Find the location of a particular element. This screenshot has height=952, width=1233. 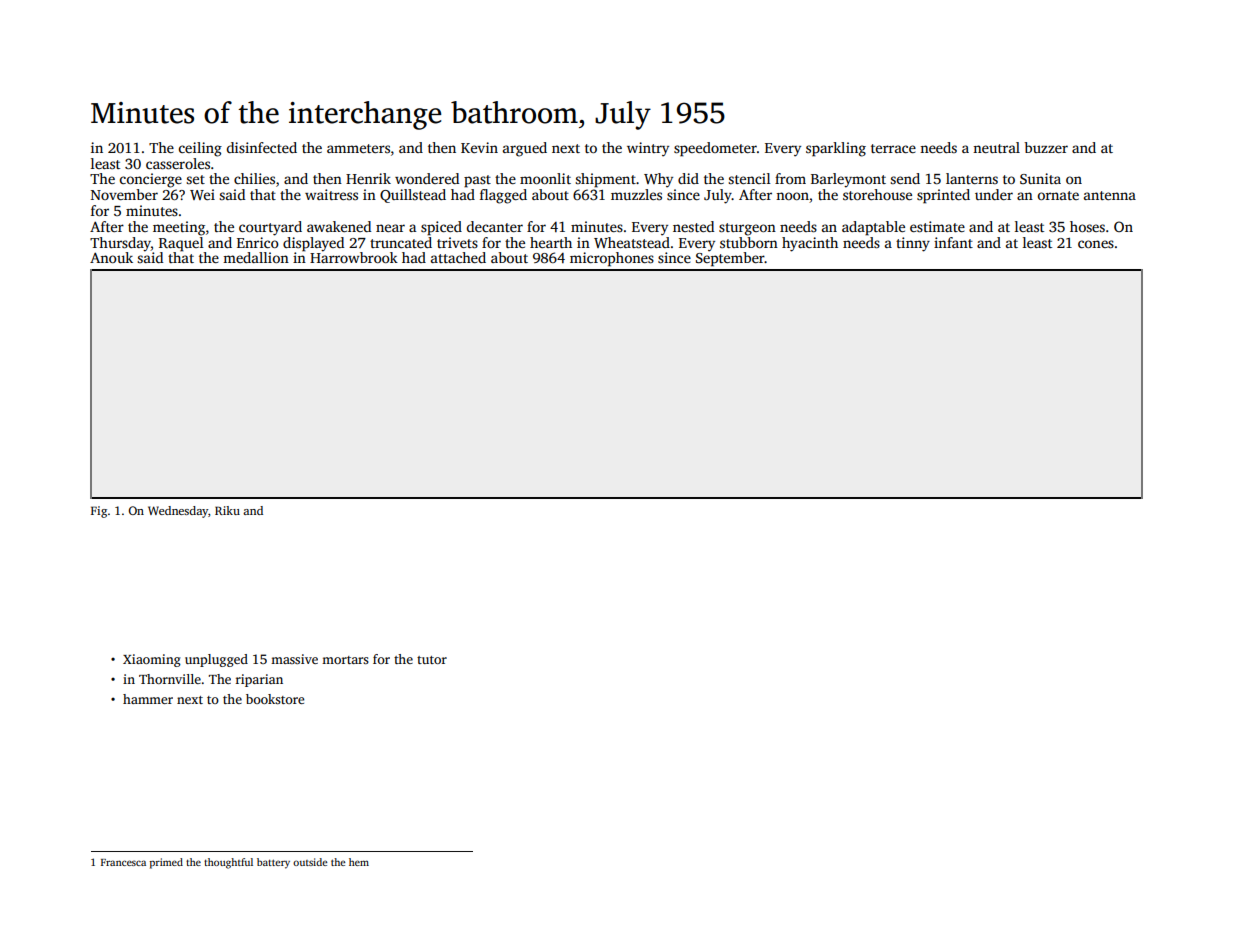

Anouk is located at coordinates (111, 257).
